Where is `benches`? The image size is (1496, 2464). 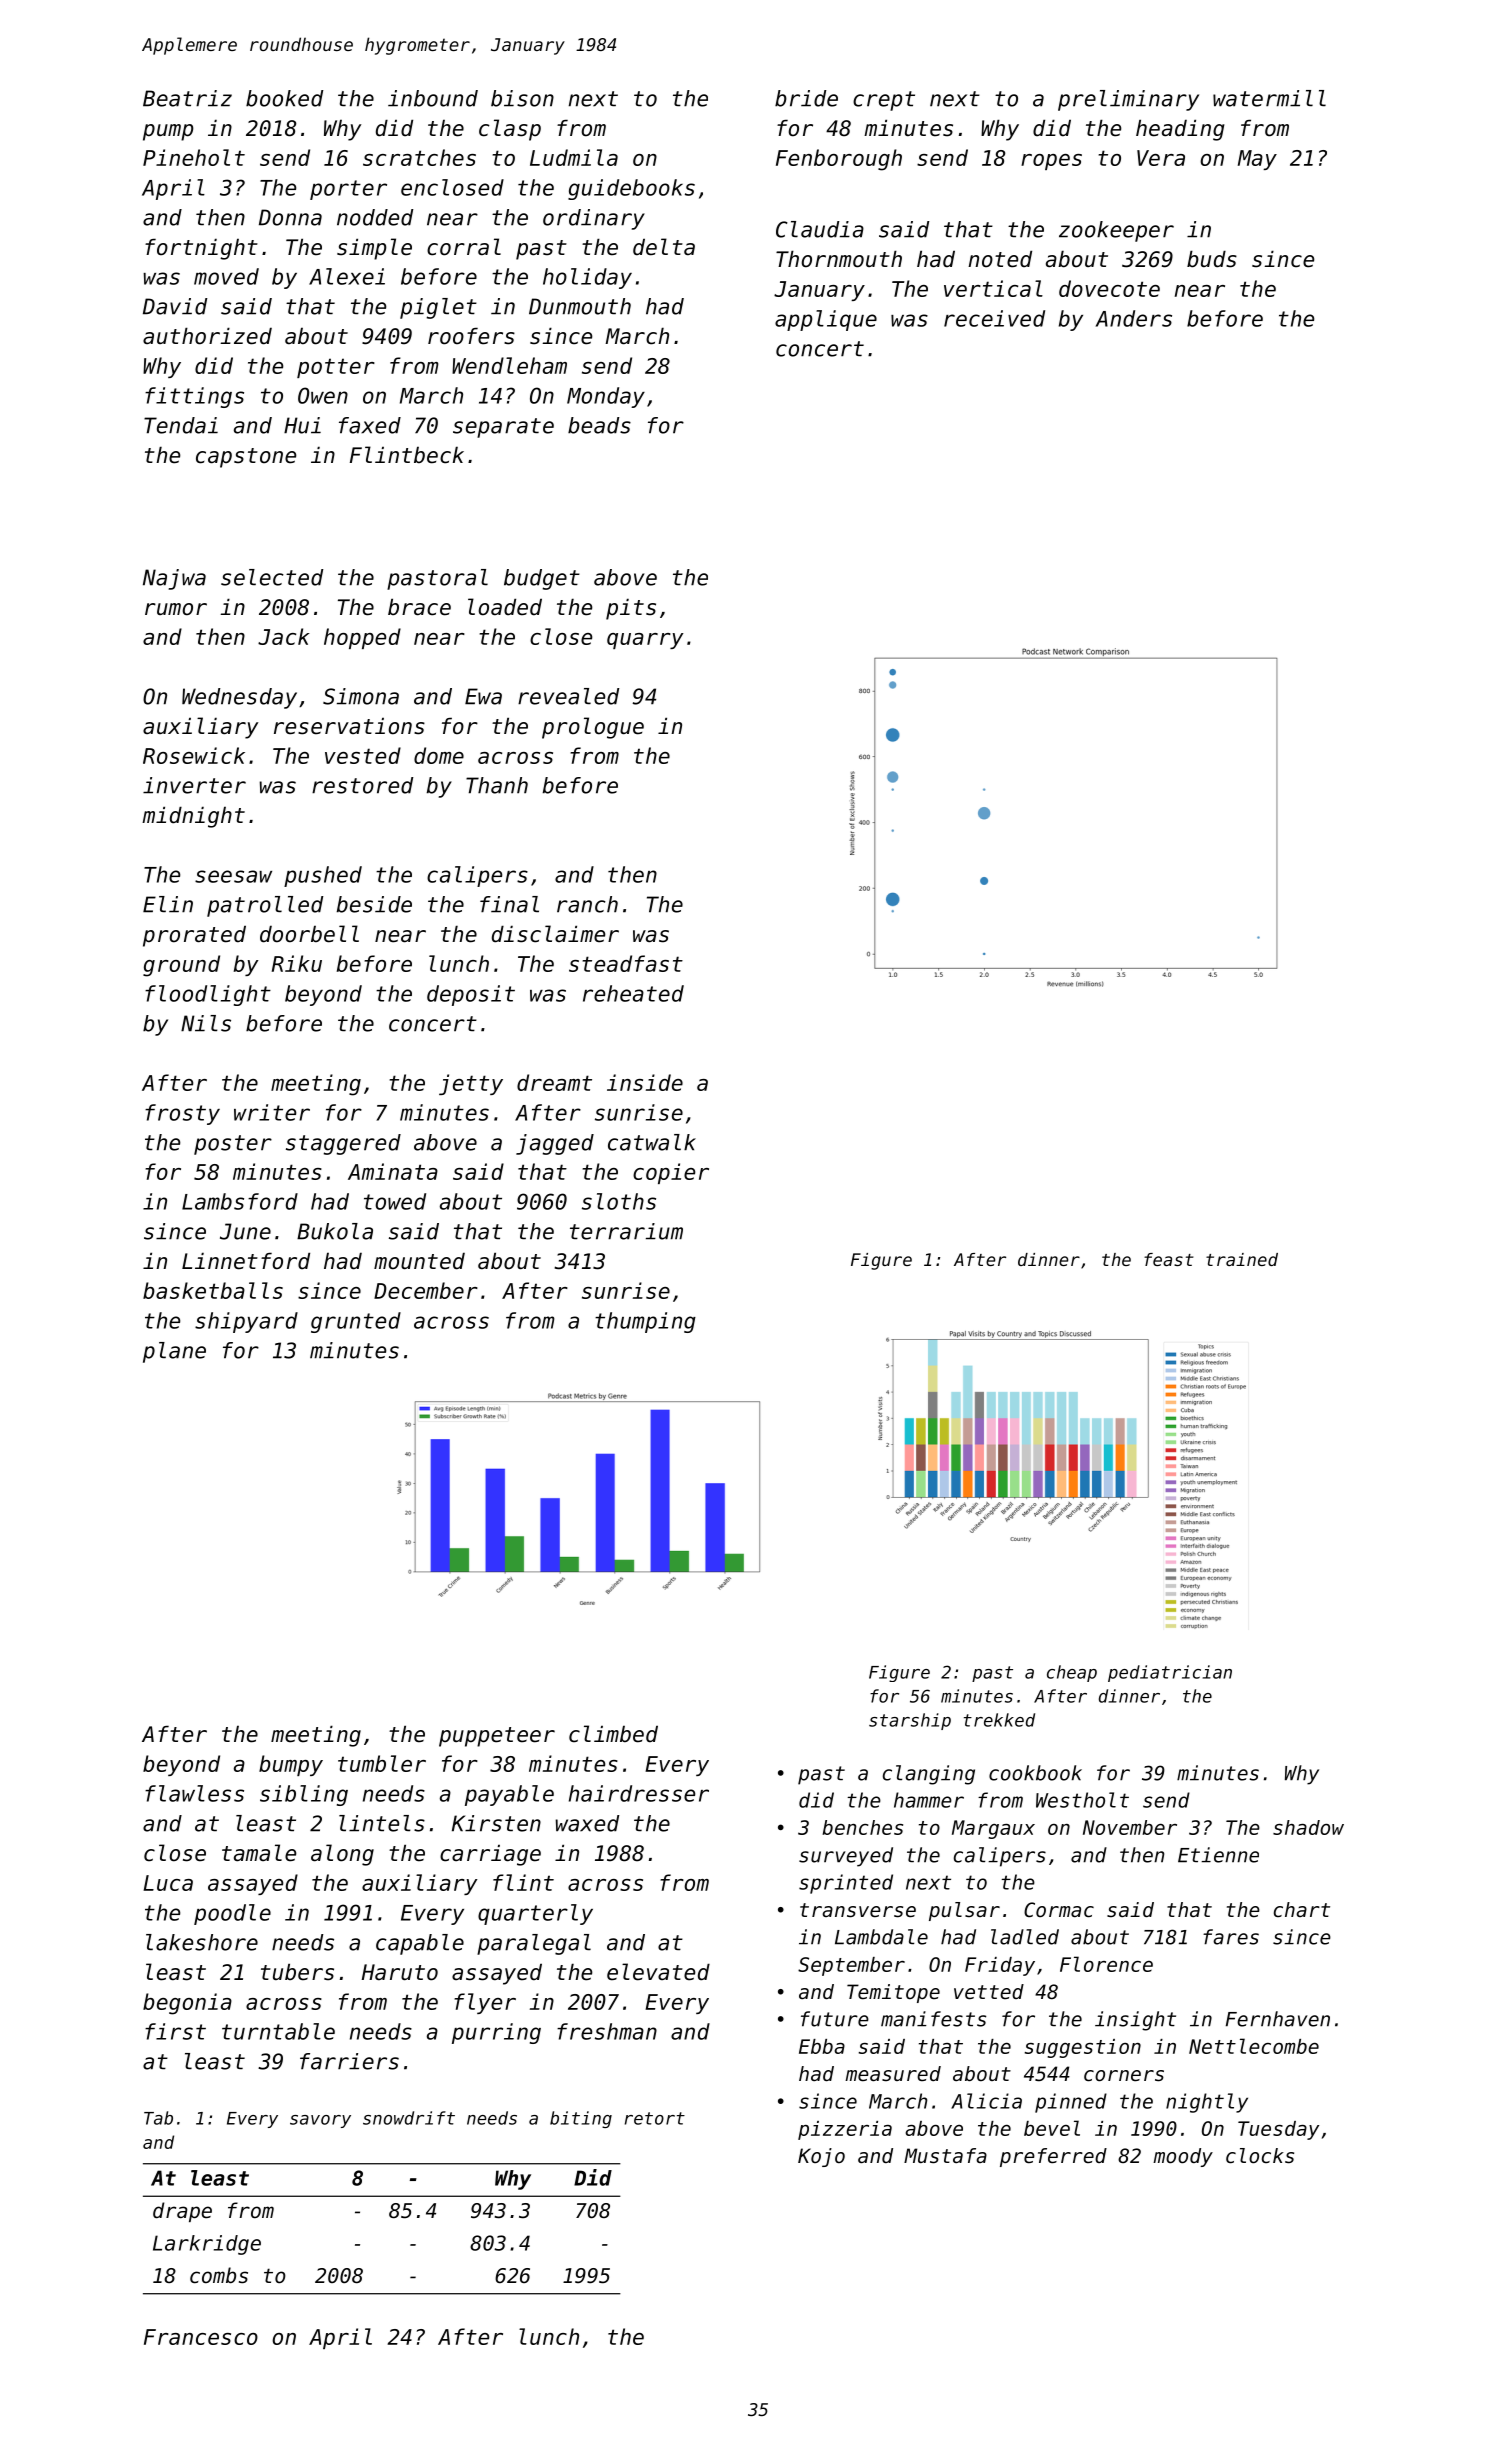
benches is located at coordinates (862, 1827).
